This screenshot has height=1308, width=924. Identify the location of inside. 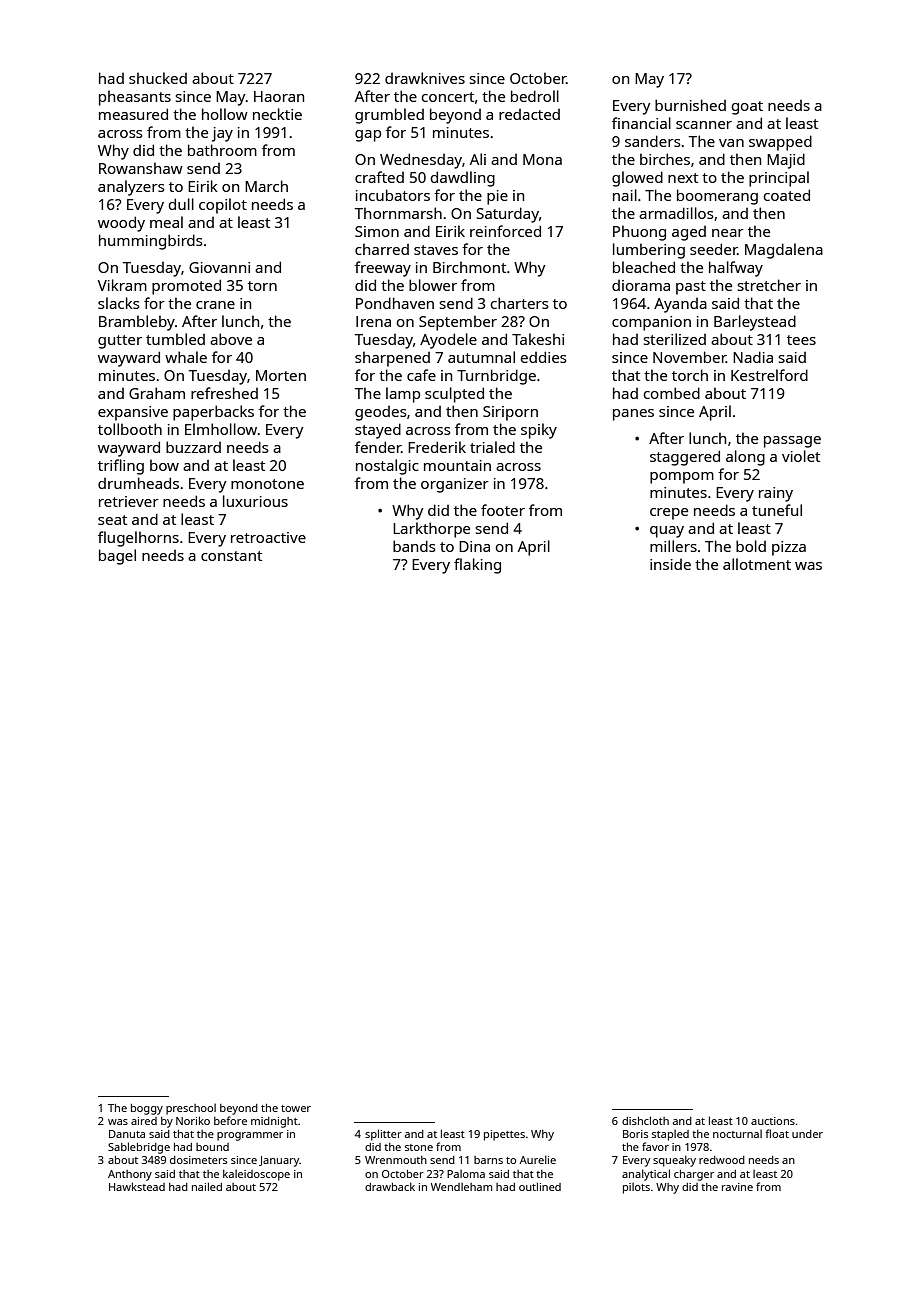
(670, 564).
